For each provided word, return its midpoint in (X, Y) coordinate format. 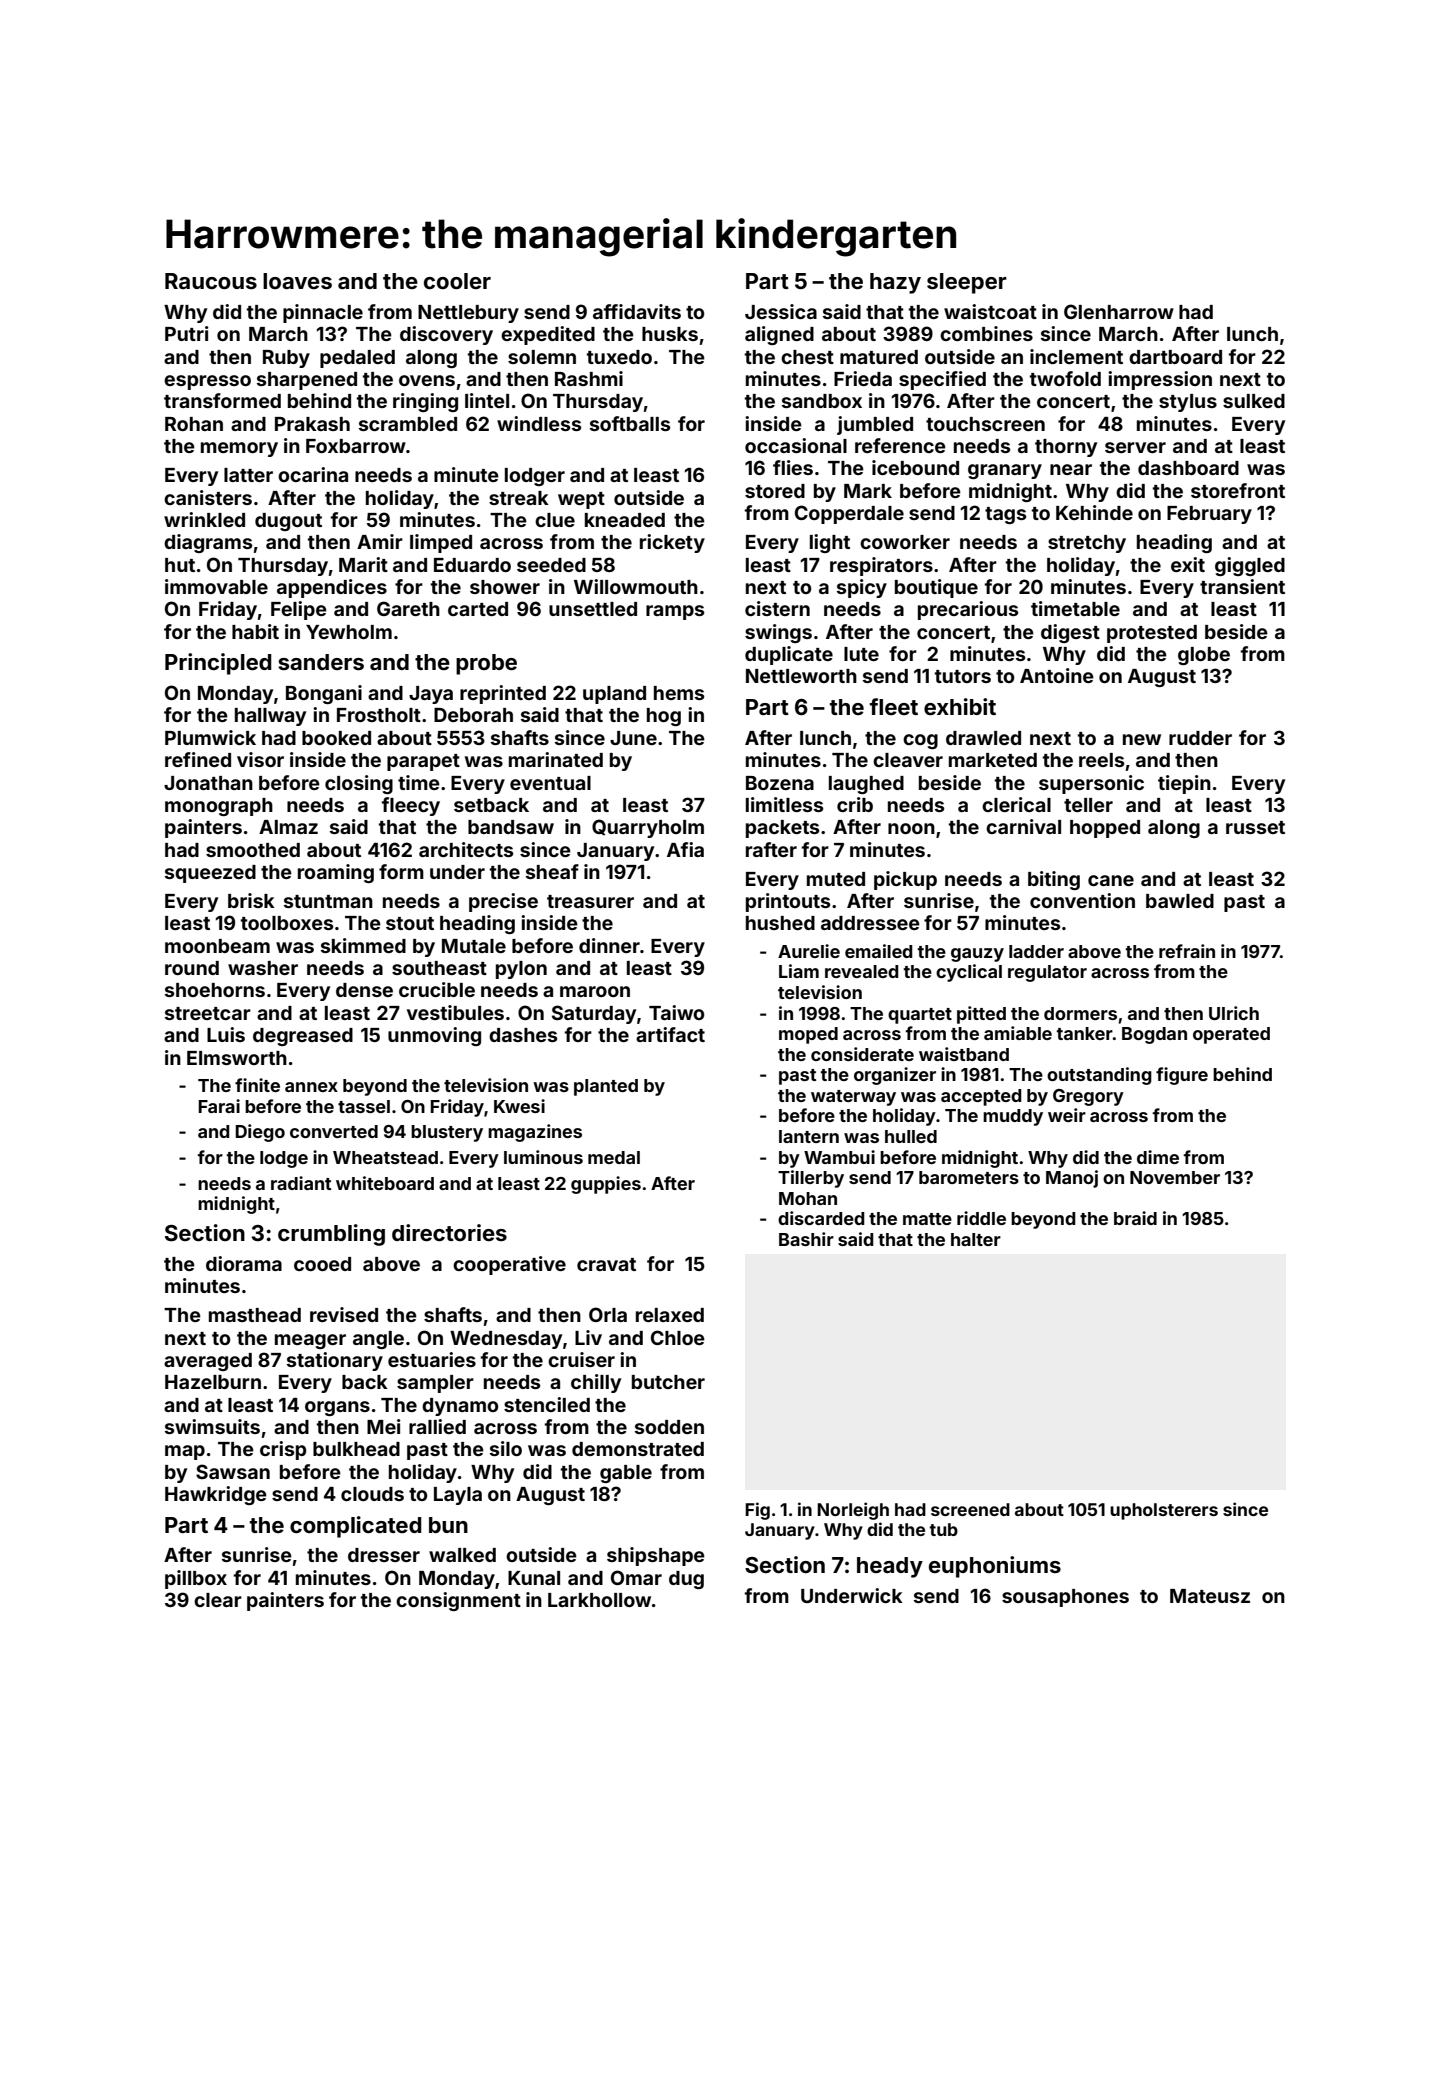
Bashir (806, 1239)
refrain (1187, 951)
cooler (457, 281)
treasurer (590, 901)
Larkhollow (599, 1600)
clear (218, 1600)
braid (1135, 1218)
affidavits (637, 311)
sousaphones (1065, 1598)
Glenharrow (1119, 311)
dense (364, 990)
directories (449, 1232)
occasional (796, 445)
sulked (1254, 401)
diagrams (208, 543)
